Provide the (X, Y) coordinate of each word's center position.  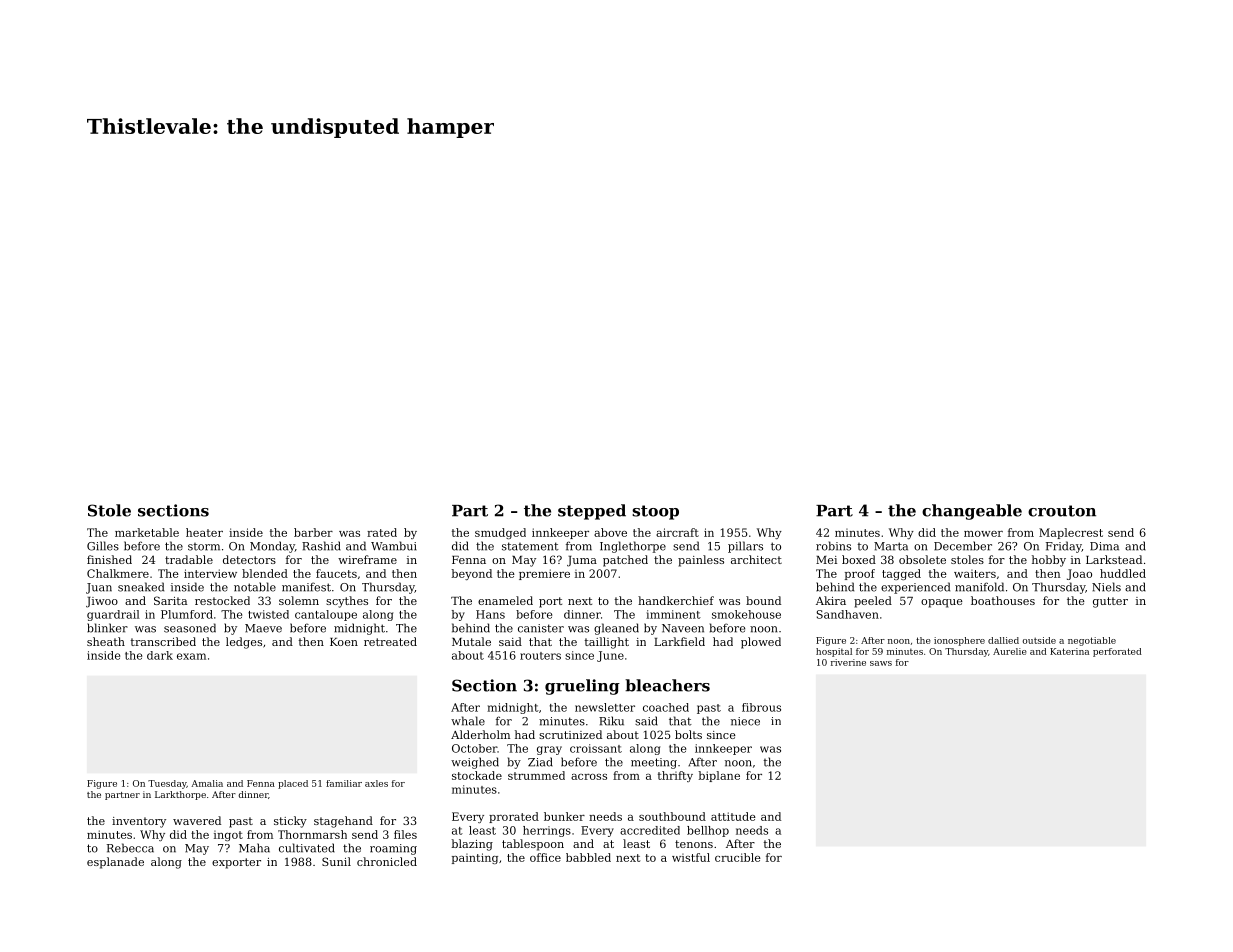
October (474, 748)
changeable (972, 512)
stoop (655, 512)
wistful (691, 857)
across (589, 777)
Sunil (336, 861)
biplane (719, 776)
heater (204, 532)
